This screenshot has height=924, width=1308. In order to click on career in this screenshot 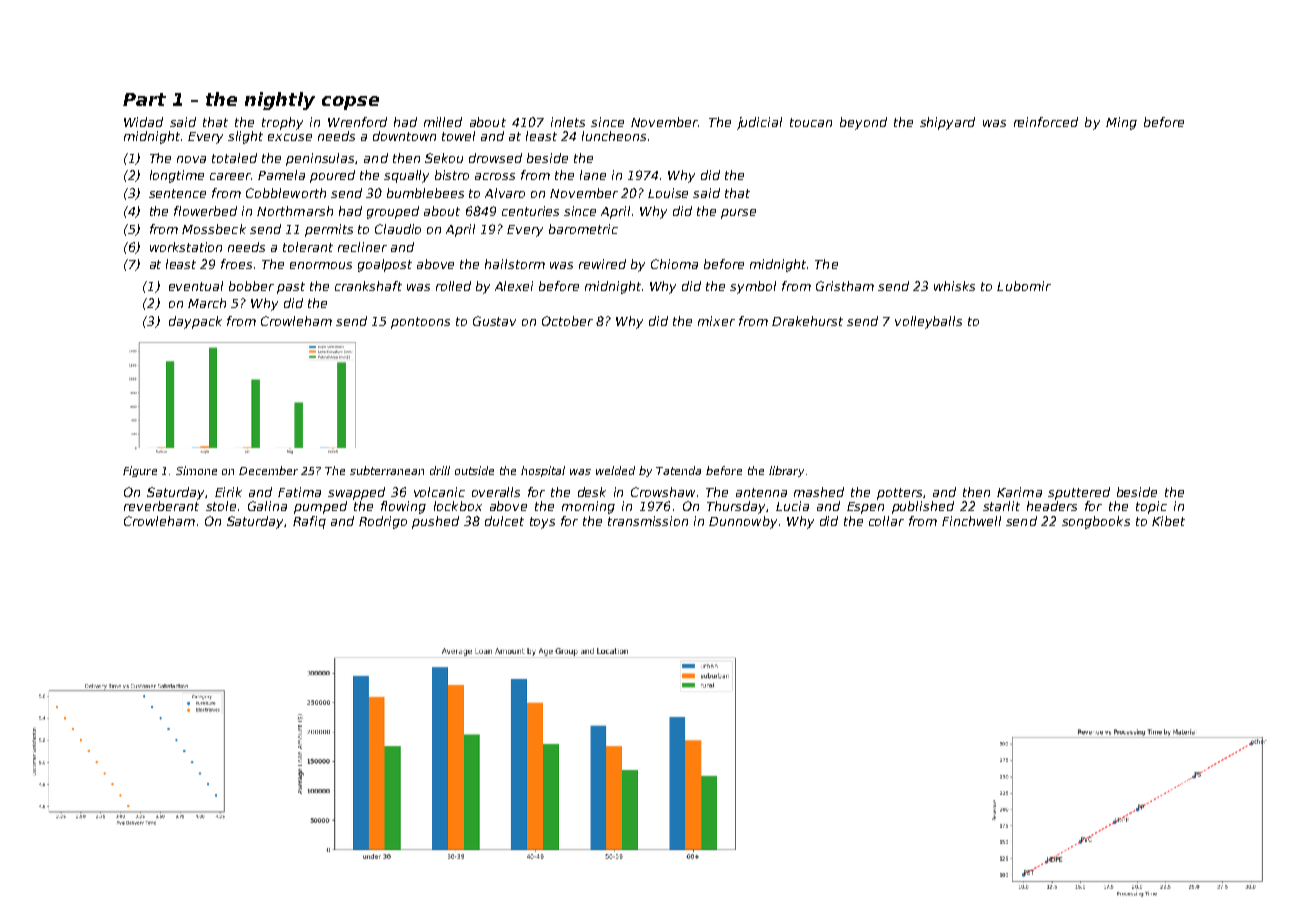, I will do `click(231, 176)`.
